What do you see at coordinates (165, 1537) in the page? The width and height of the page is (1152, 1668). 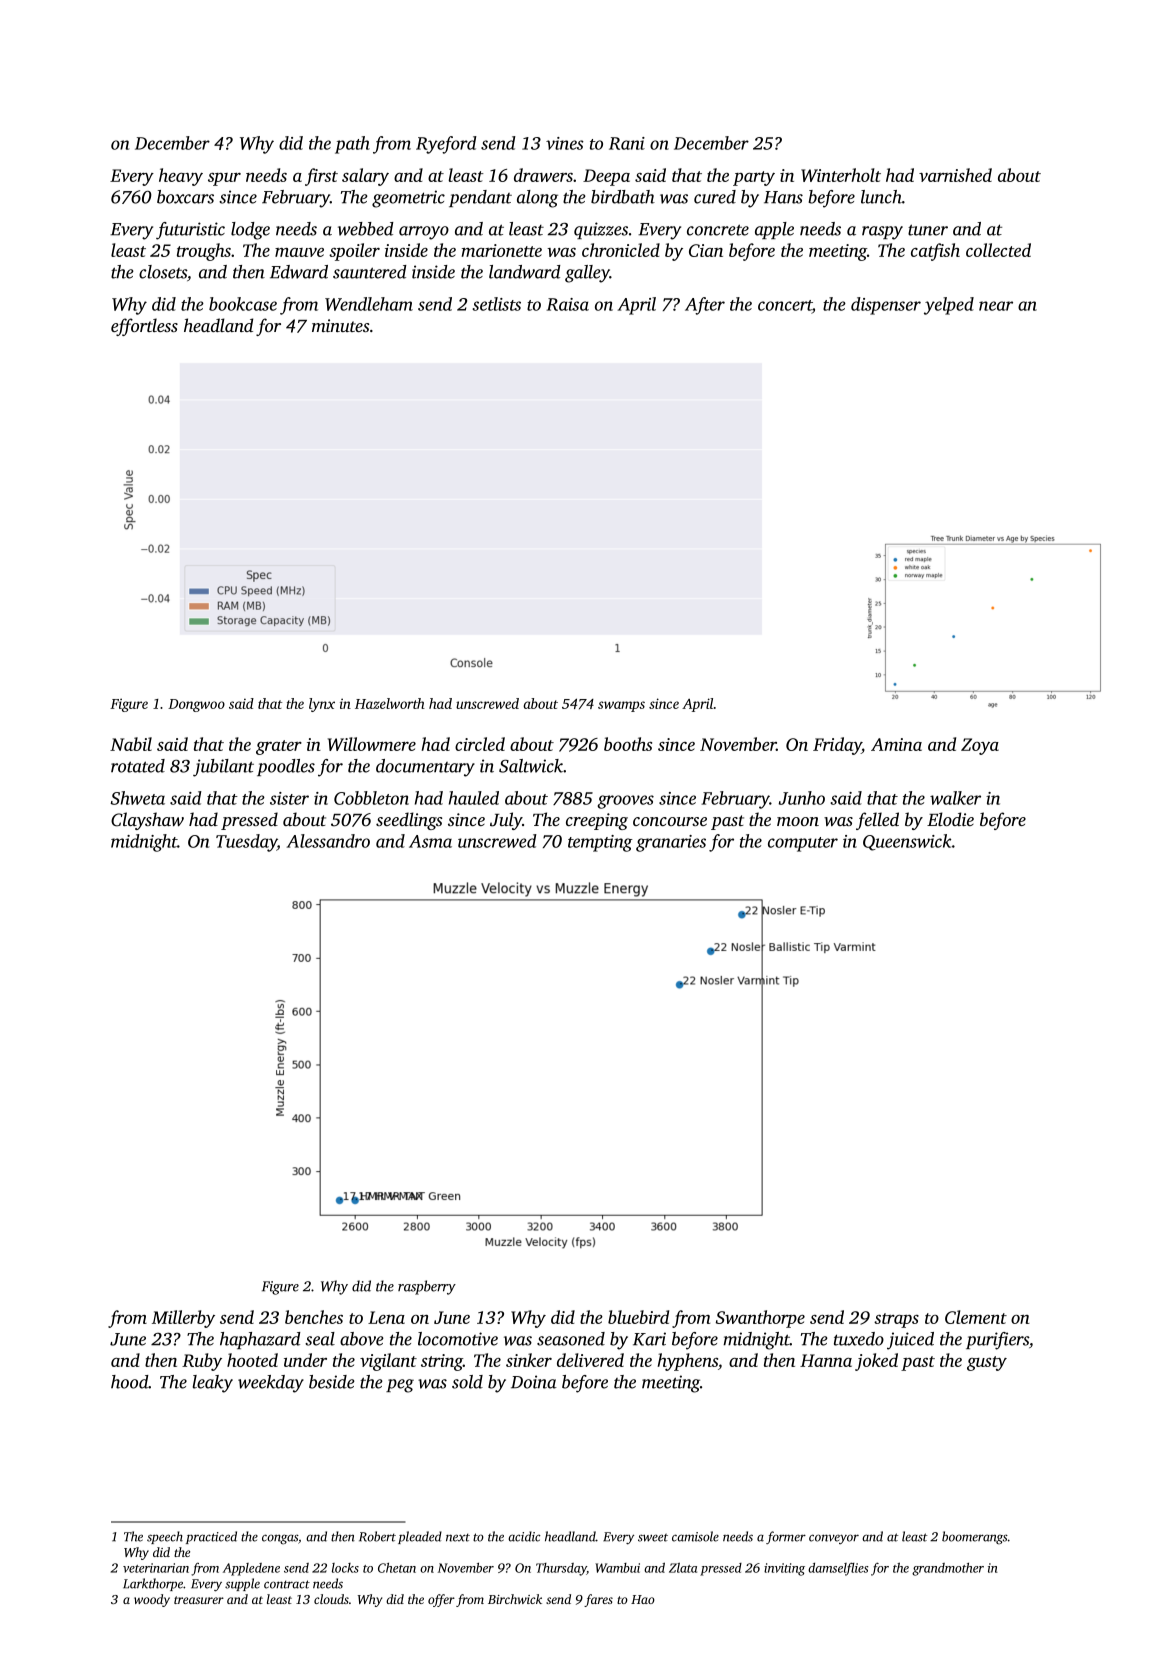 I see `speech` at bounding box center [165, 1537].
